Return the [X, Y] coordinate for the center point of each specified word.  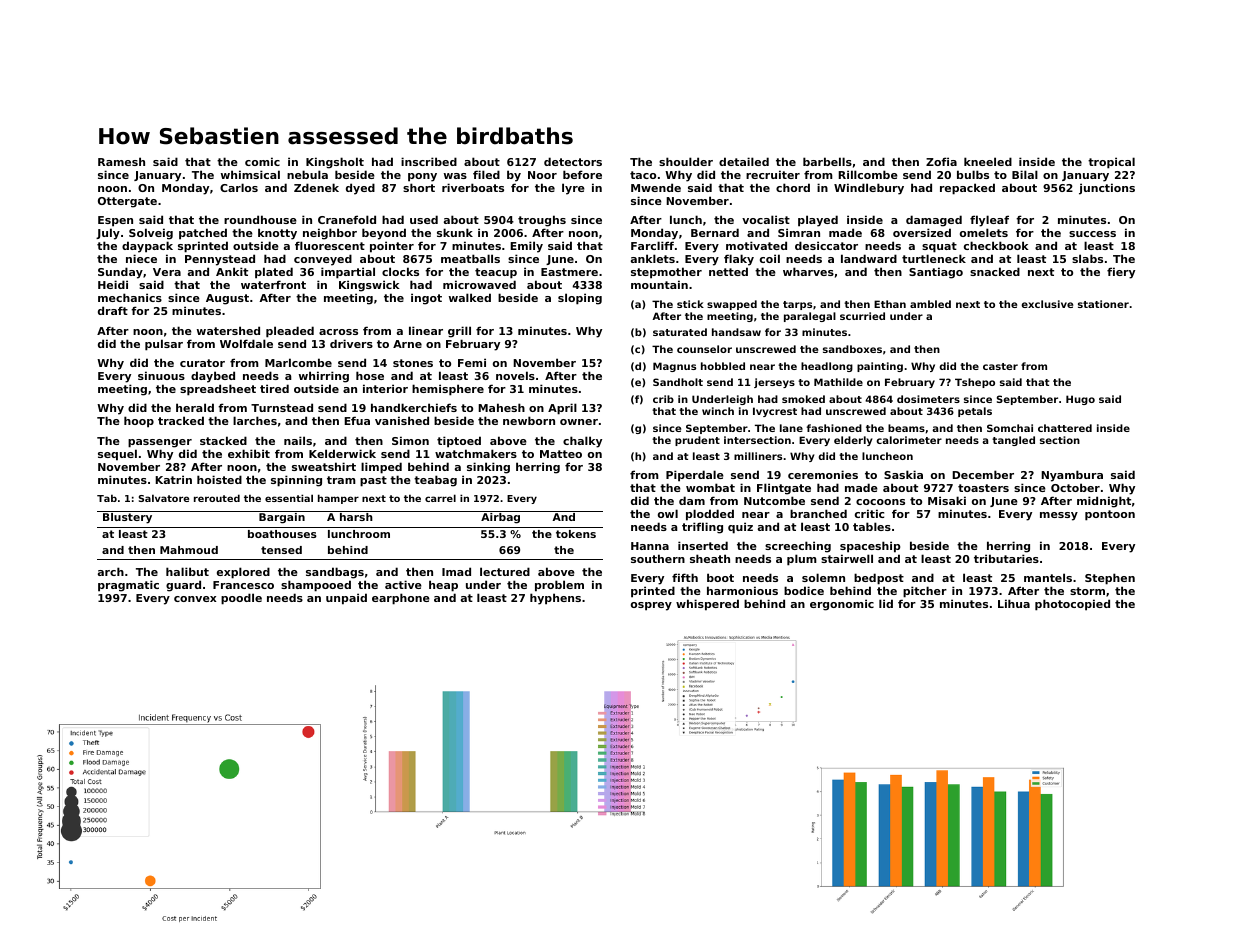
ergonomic [842, 605]
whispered [707, 605]
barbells [827, 161]
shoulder [686, 161]
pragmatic [128, 586]
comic [262, 161]
